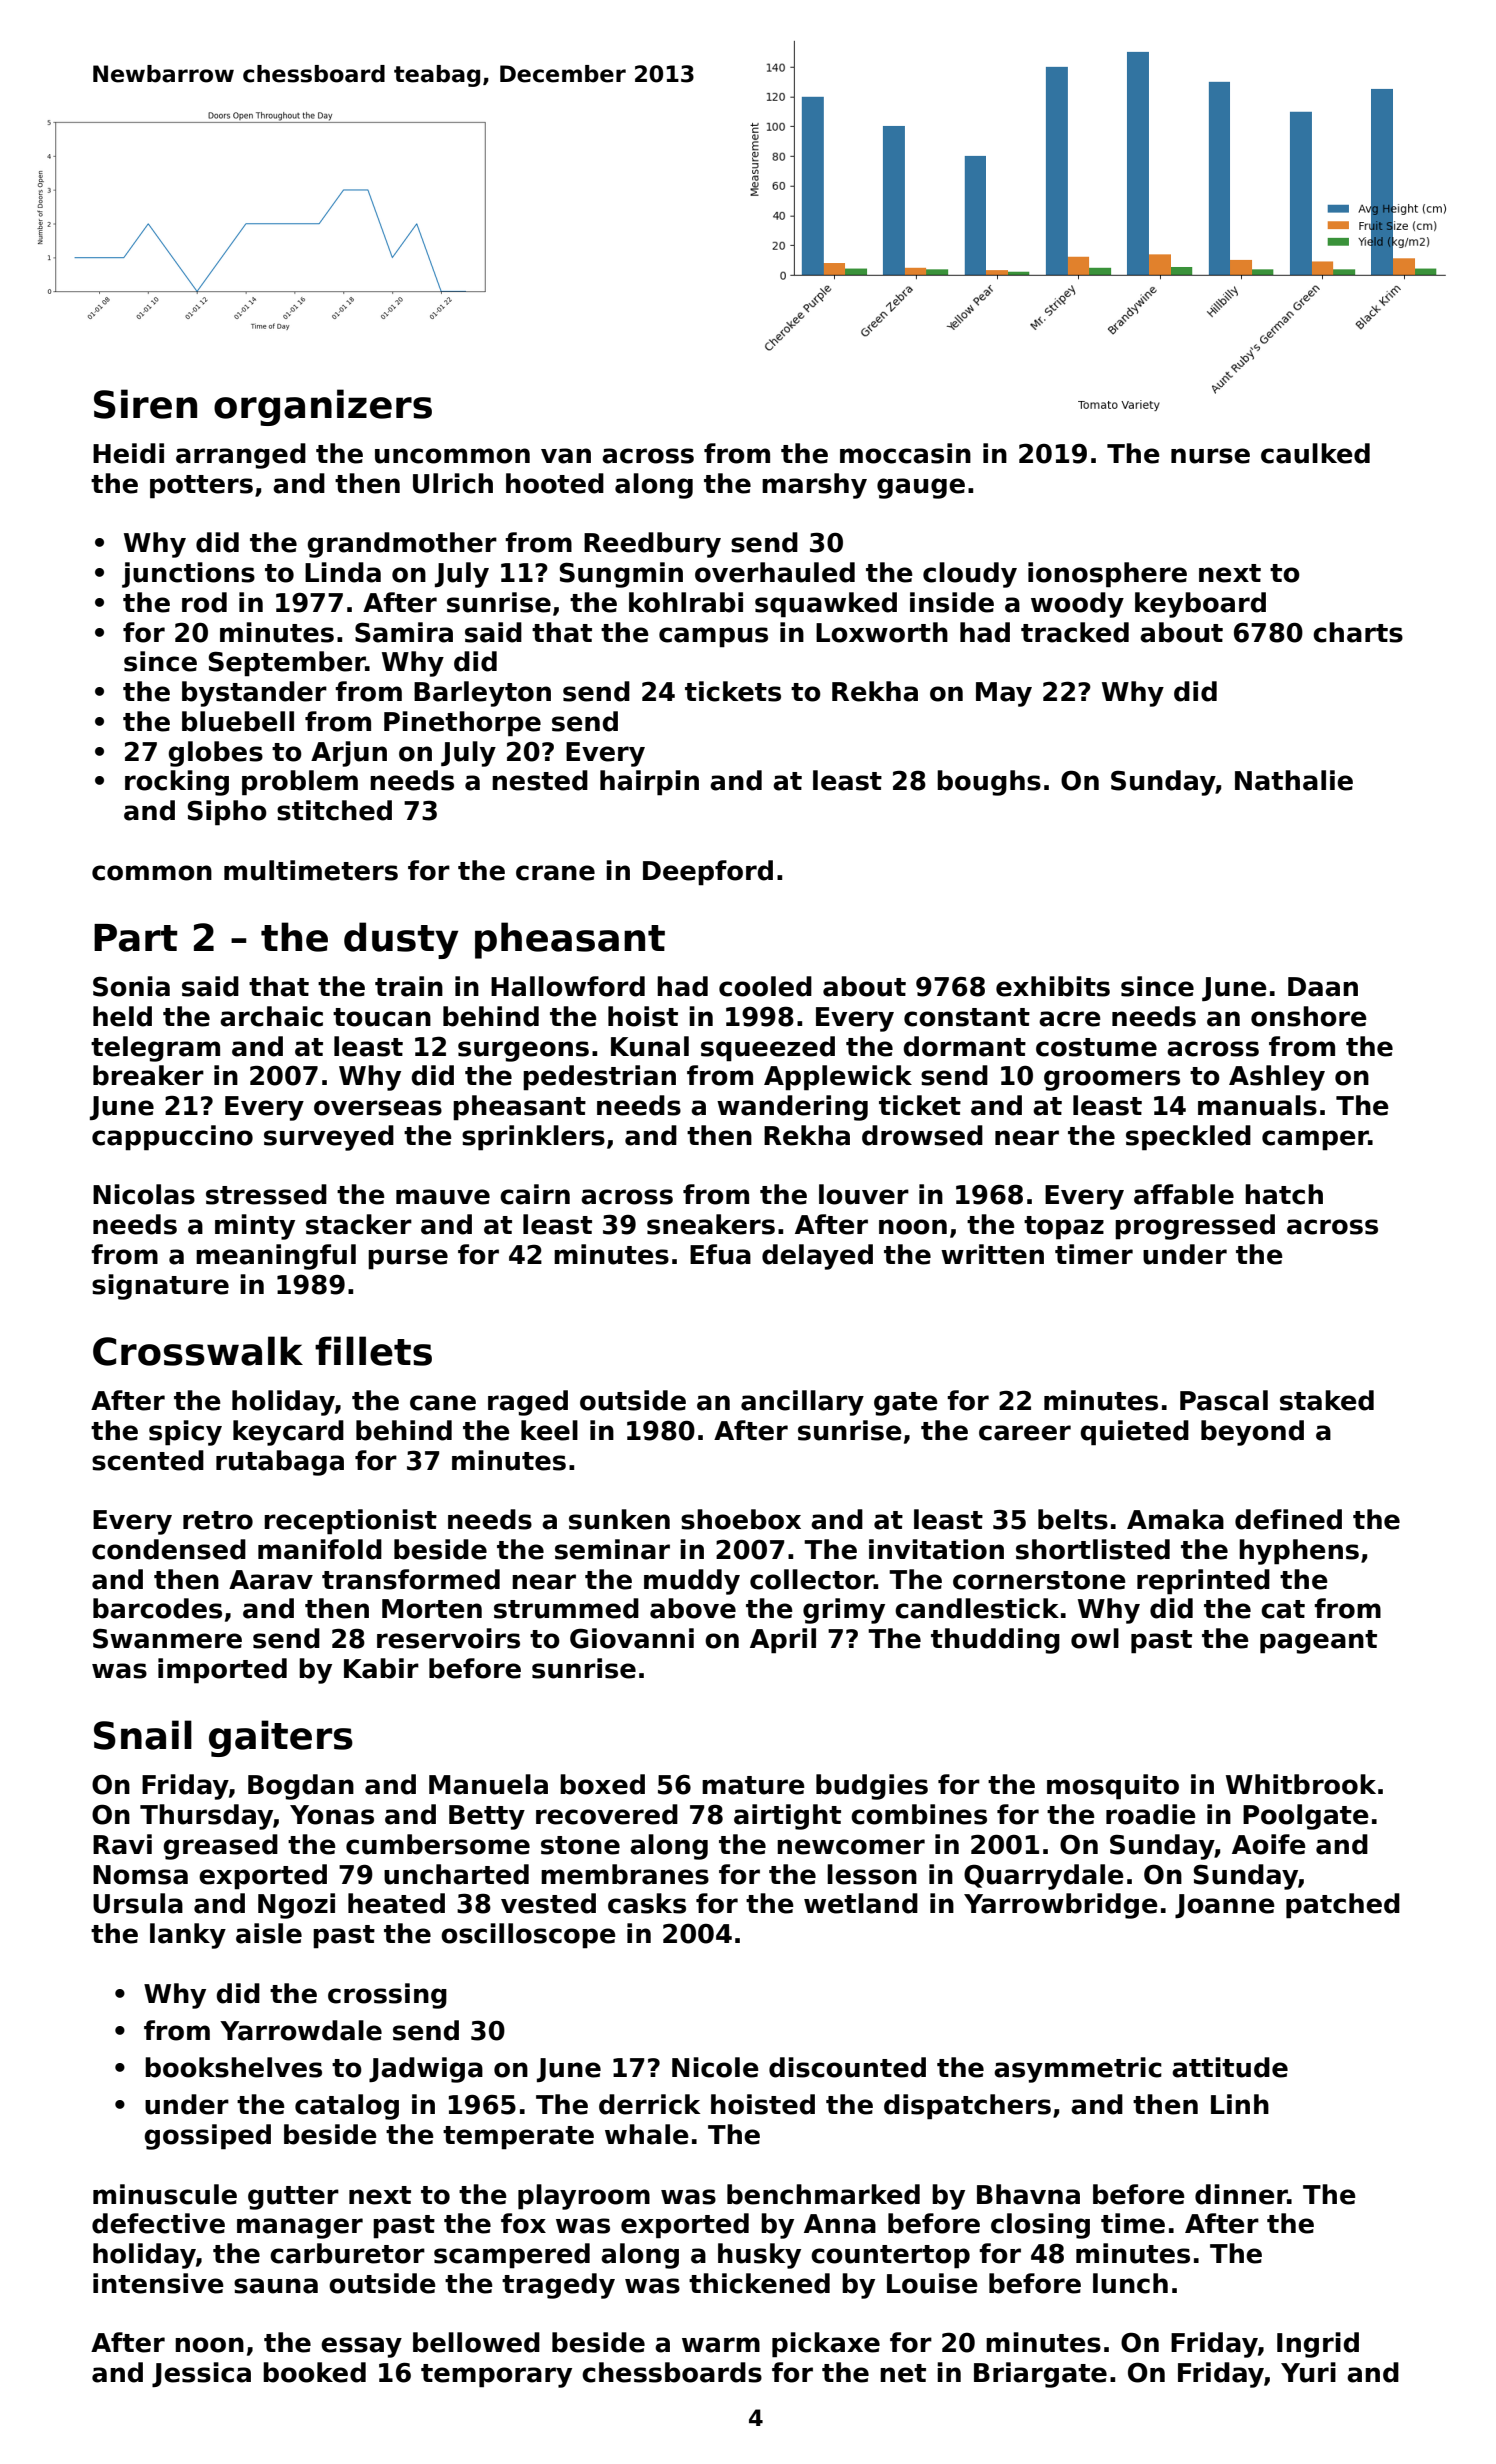 This screenshot has width=1496, height=2464. I want to click on marshy, so click(814, 486).
